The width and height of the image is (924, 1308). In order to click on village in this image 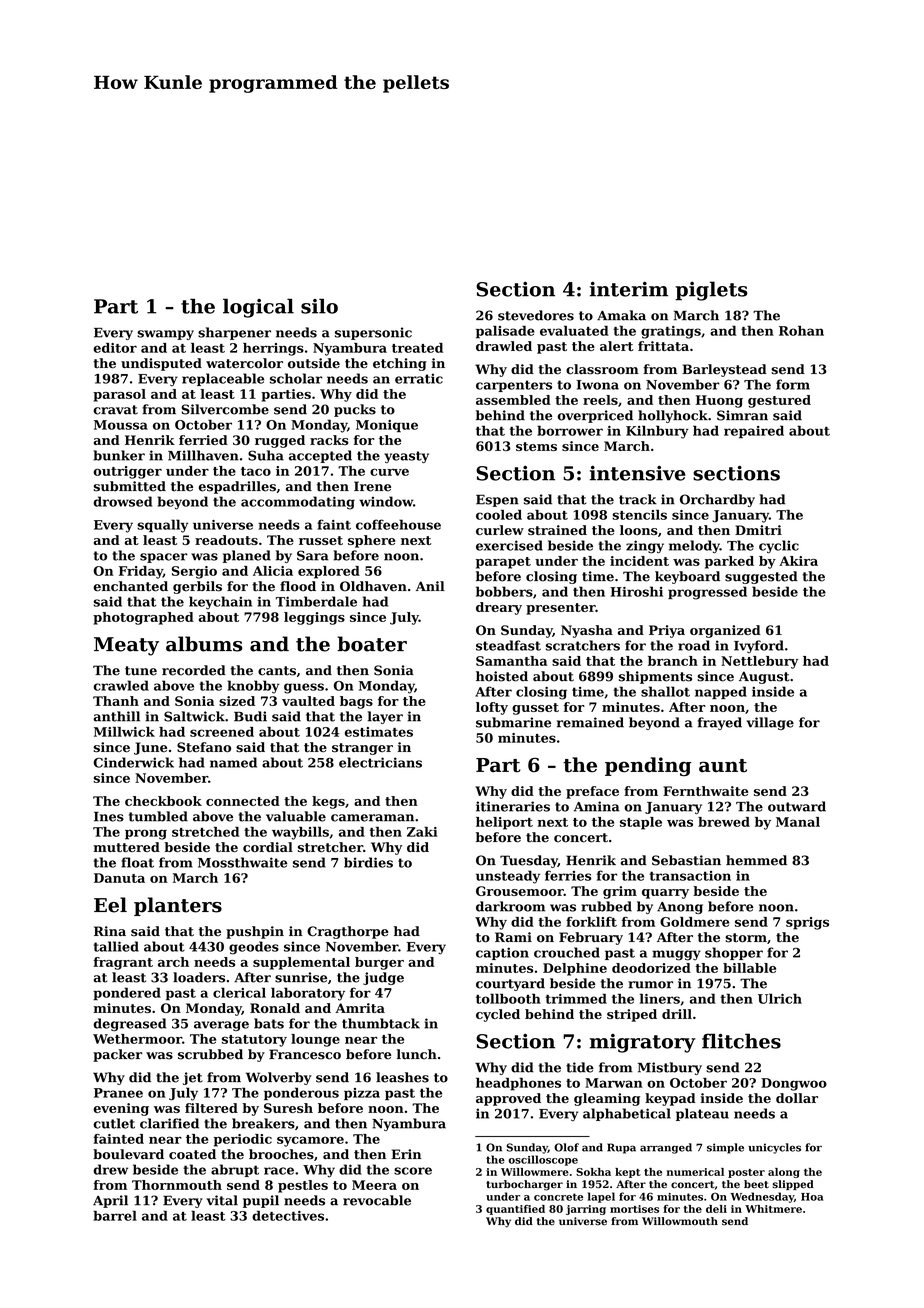, I will do `click(770, 723)`.
